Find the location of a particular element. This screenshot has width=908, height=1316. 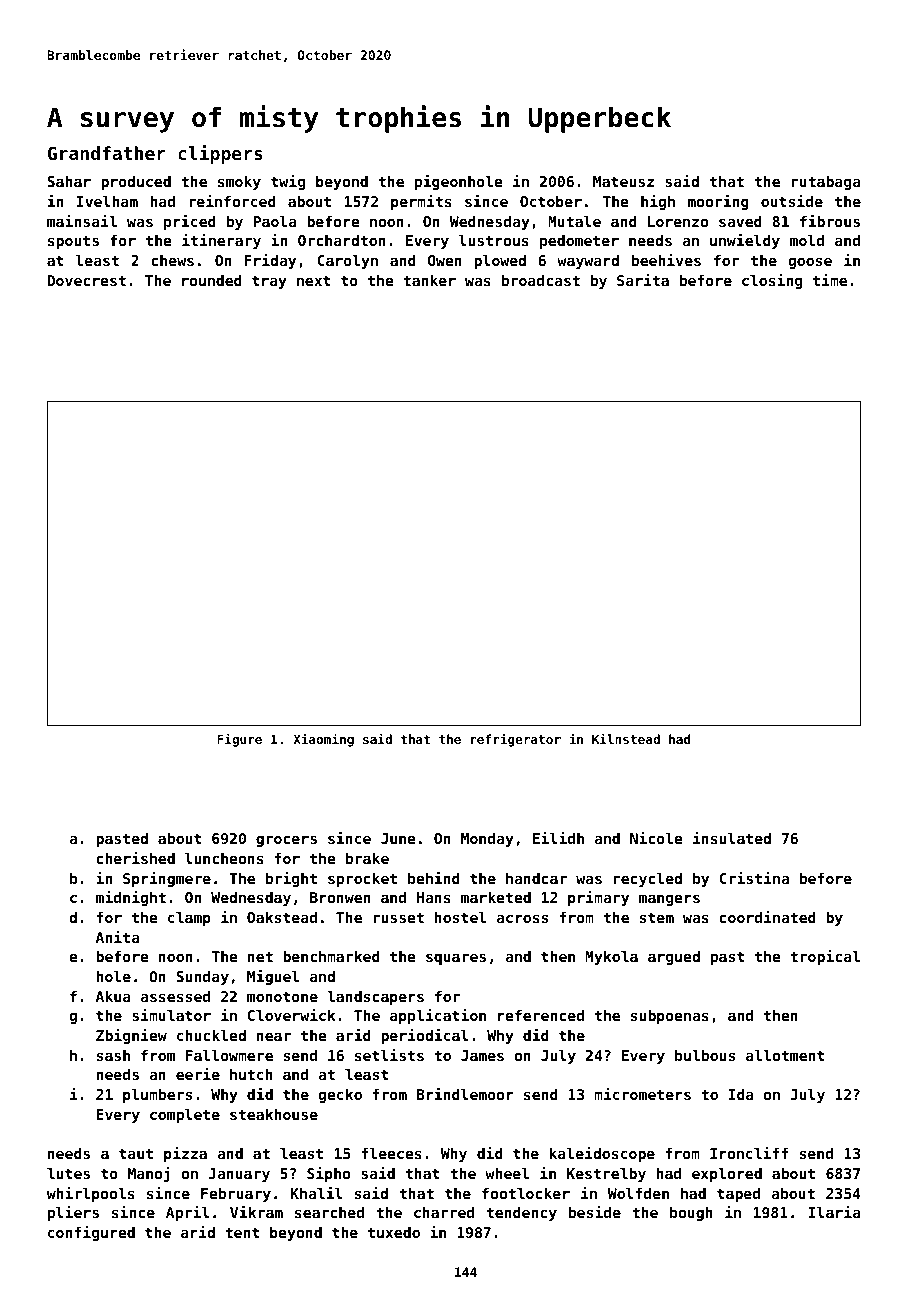

assessed is located at coordinates (175, 996).
